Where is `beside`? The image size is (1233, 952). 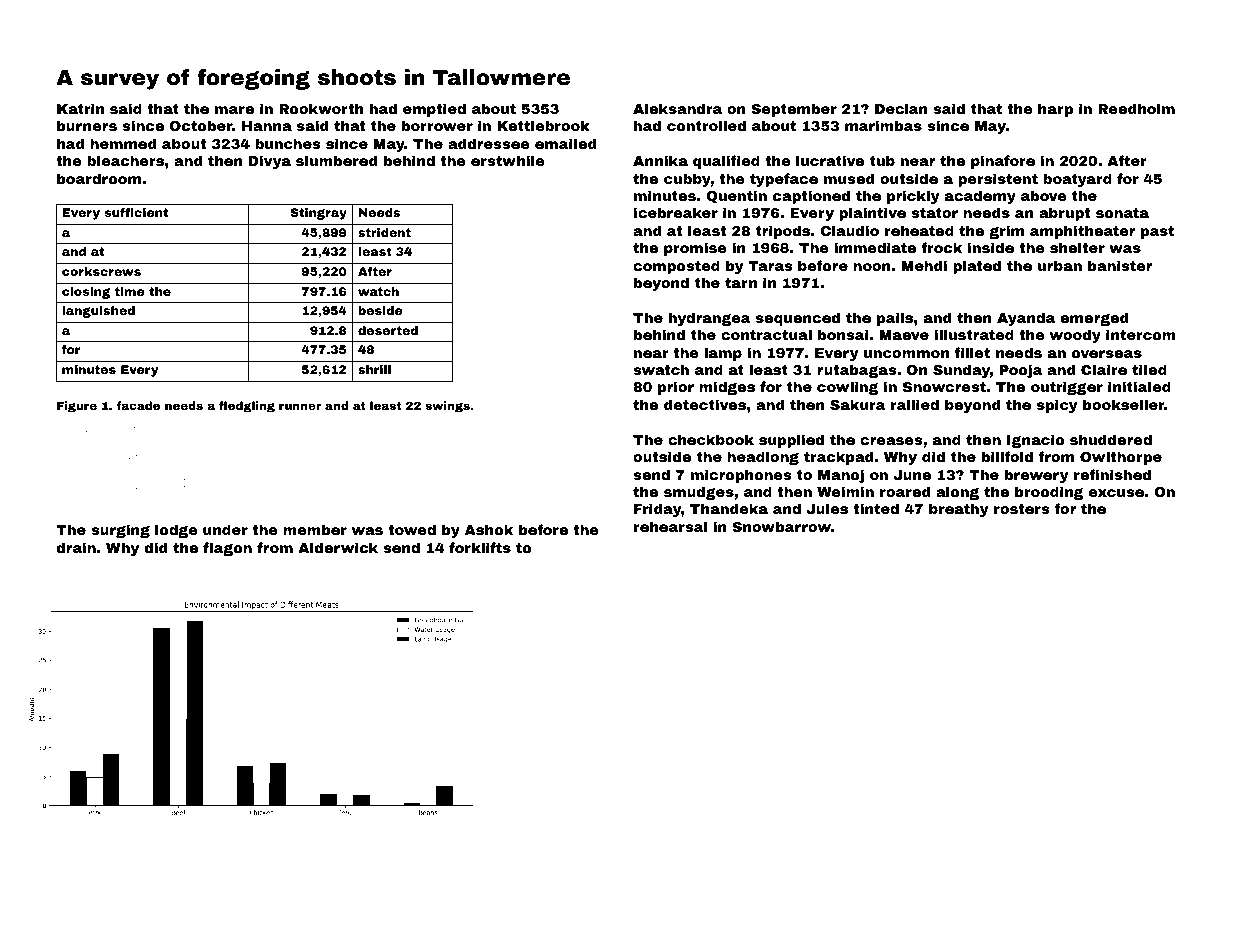
beside is located at coordinates (381, 310).
